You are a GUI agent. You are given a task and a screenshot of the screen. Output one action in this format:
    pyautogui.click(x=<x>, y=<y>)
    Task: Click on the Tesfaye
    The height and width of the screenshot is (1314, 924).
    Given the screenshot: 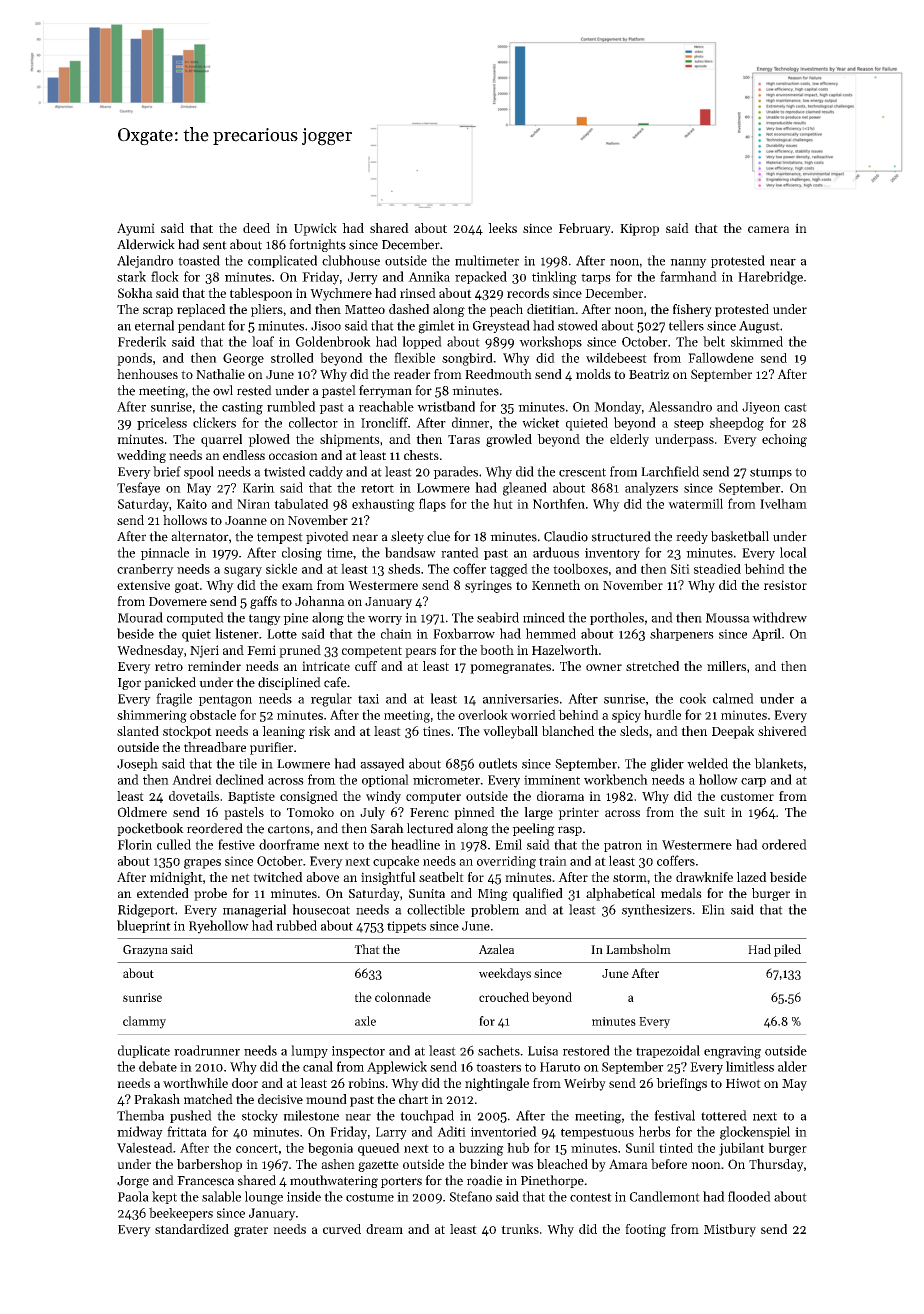 What is the action you would take?
    pyautogui.click(x=138, y=489)
